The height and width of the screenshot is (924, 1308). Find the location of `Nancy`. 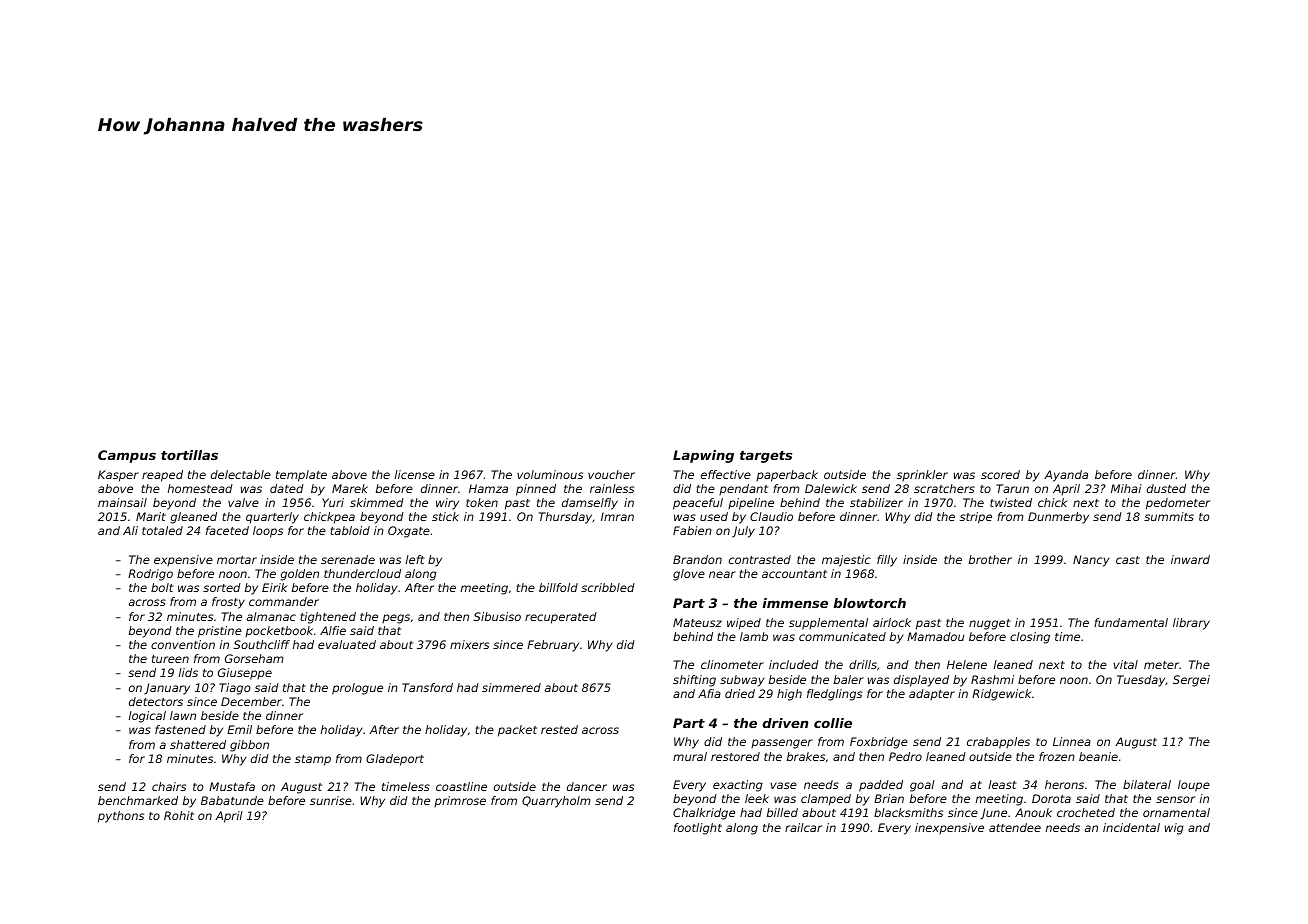

Nancy is located at coordinates (1091, 561).
